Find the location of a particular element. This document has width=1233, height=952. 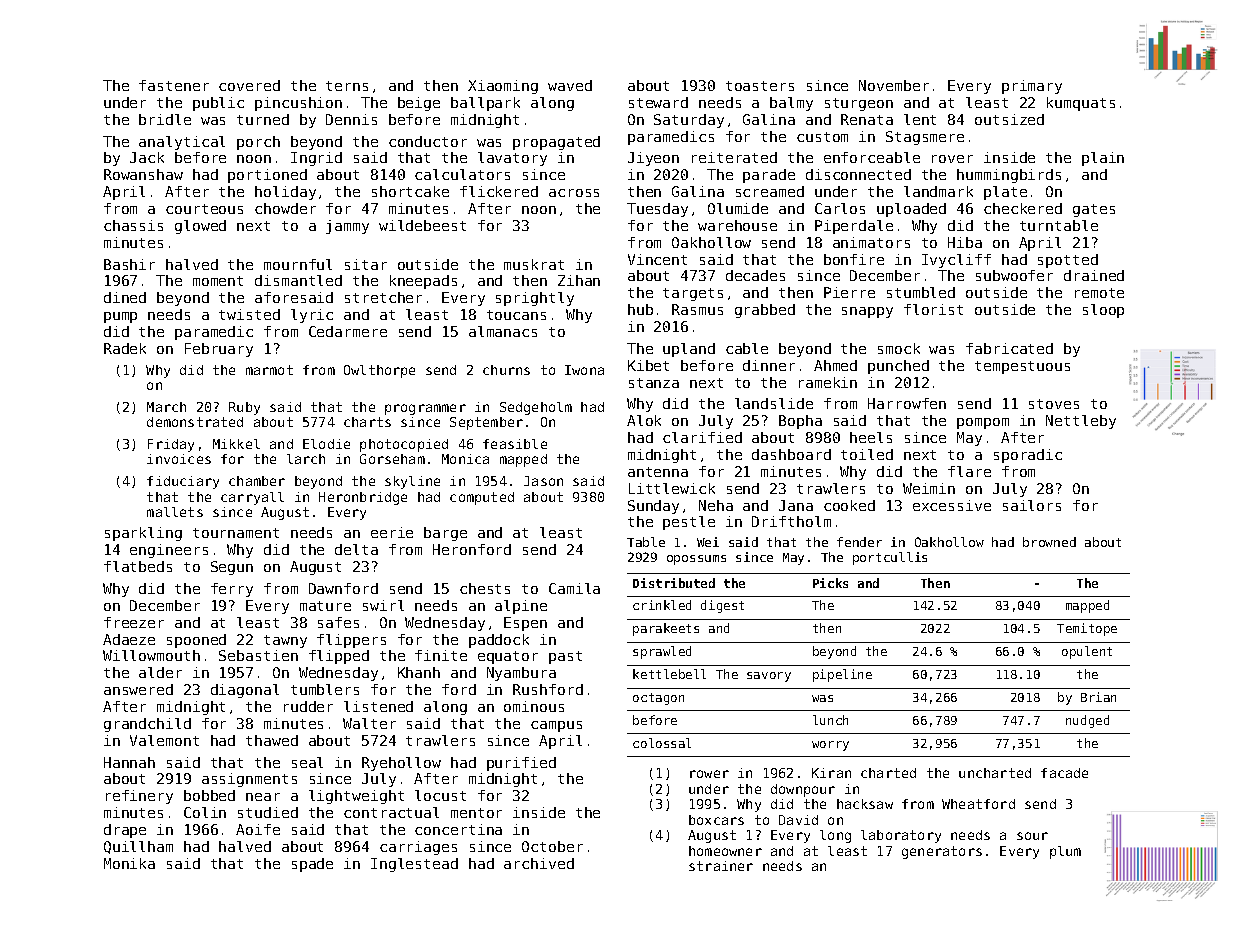

Stagsmere is located at coordinates (925, 138).
